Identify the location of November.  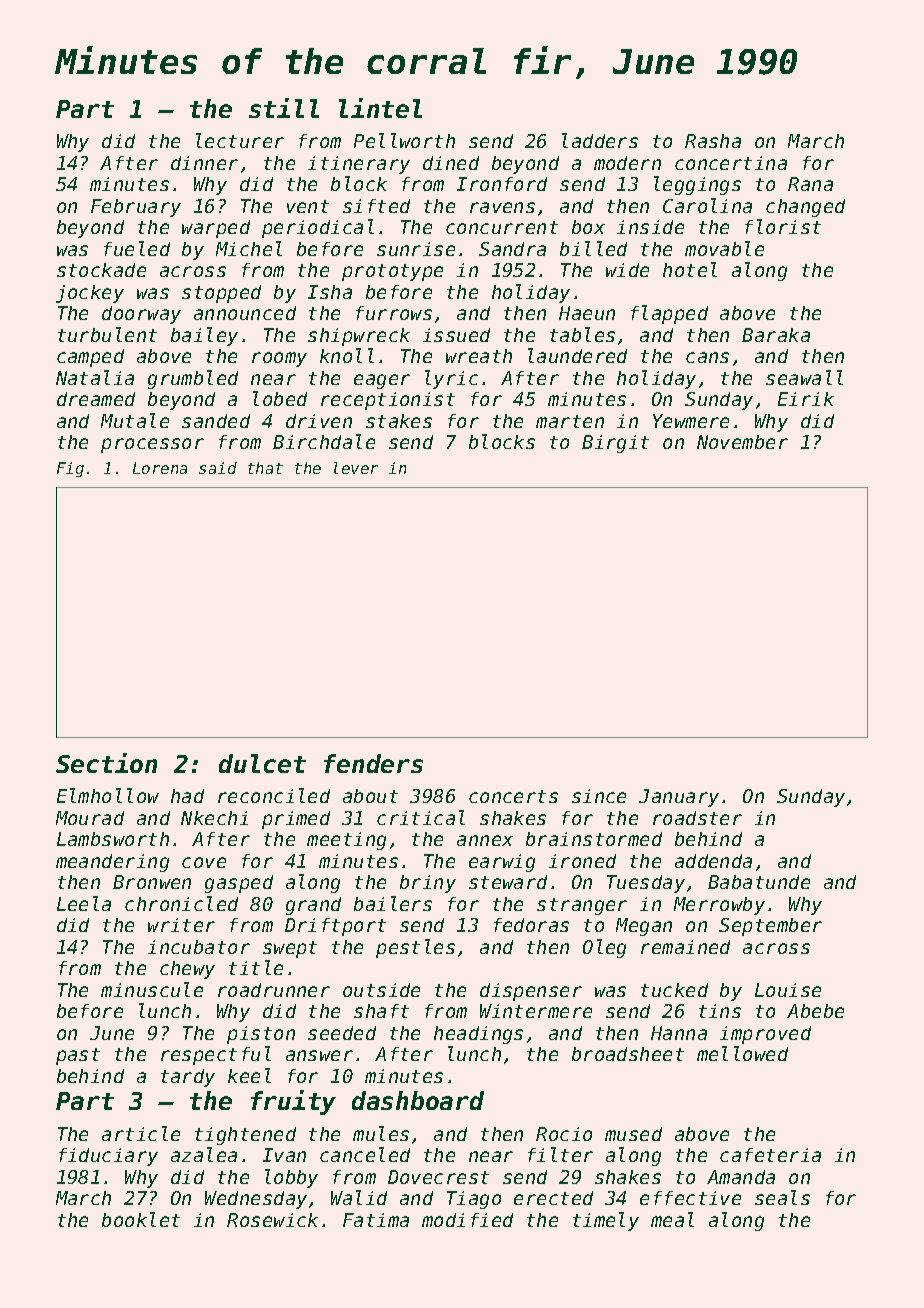
(742, 442).
